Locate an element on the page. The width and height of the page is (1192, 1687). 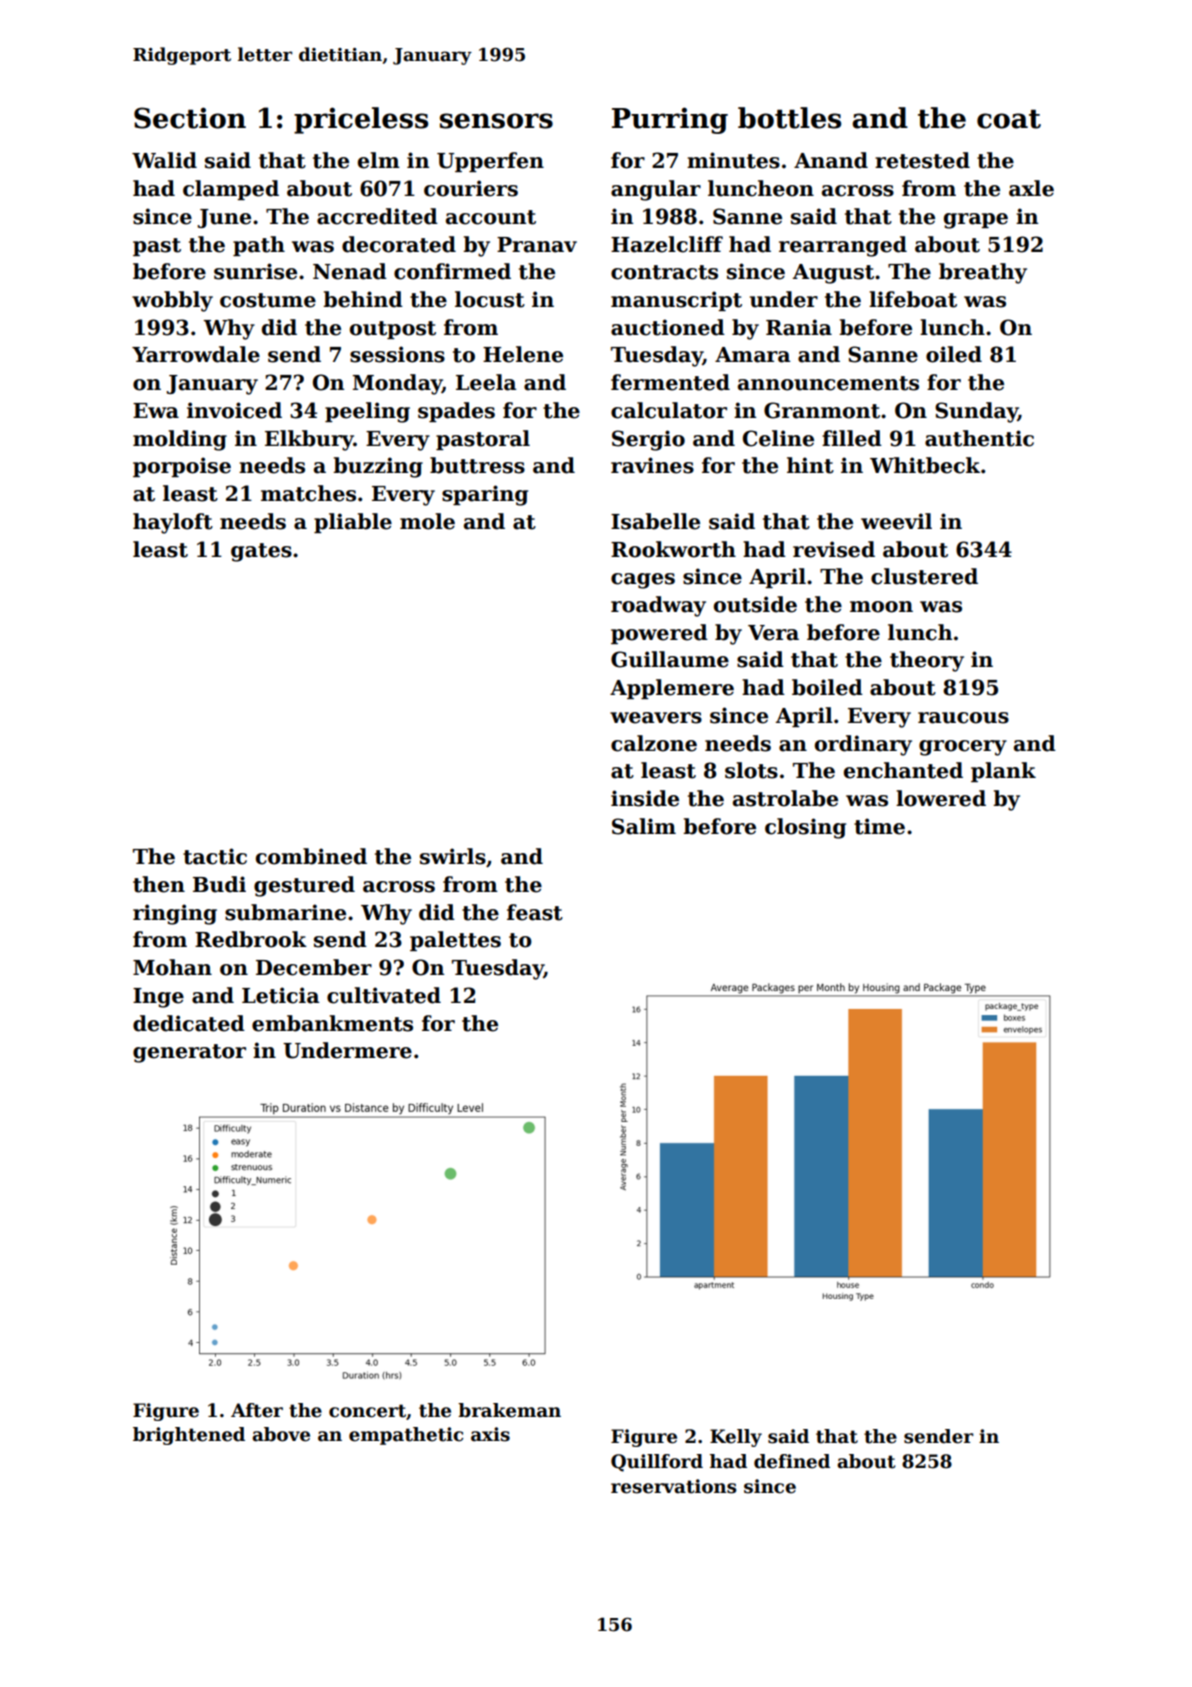
cultivated is located at coordinates (384, 995).
